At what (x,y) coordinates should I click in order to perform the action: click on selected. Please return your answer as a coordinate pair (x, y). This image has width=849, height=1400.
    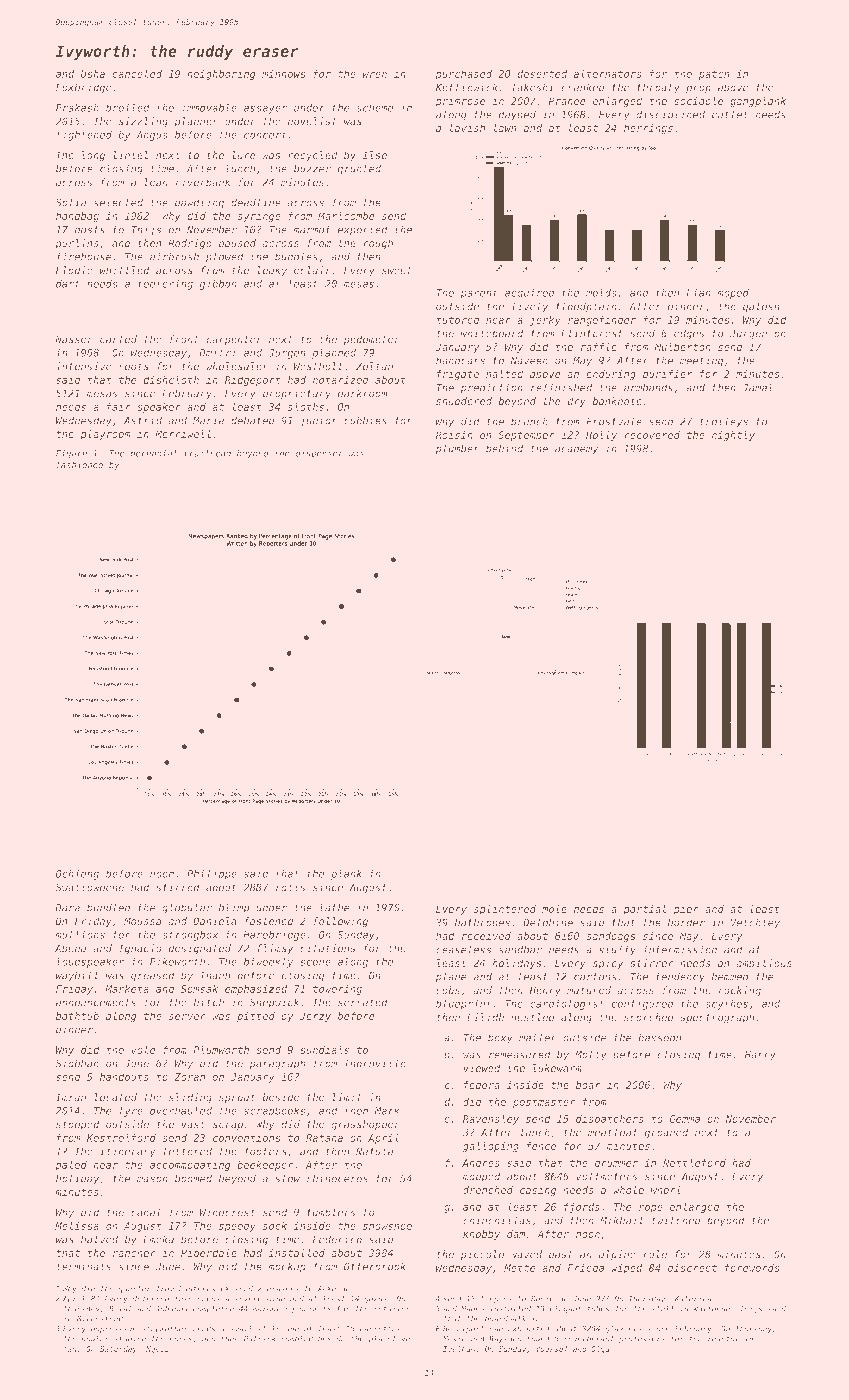
    Looking at the image, I should click on (118, 202).
